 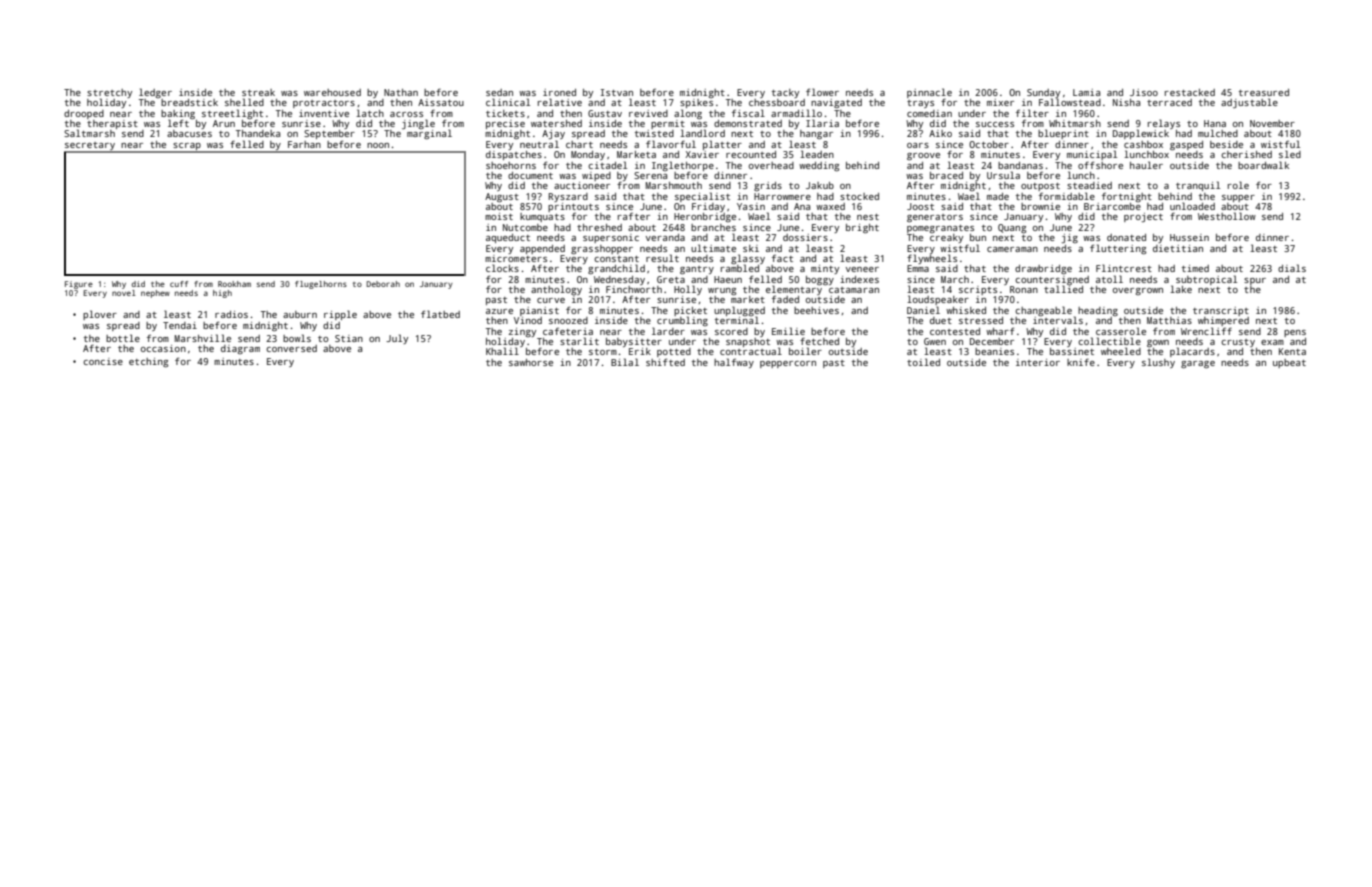 I want to click on supper, so click(x=1238, y=198).
